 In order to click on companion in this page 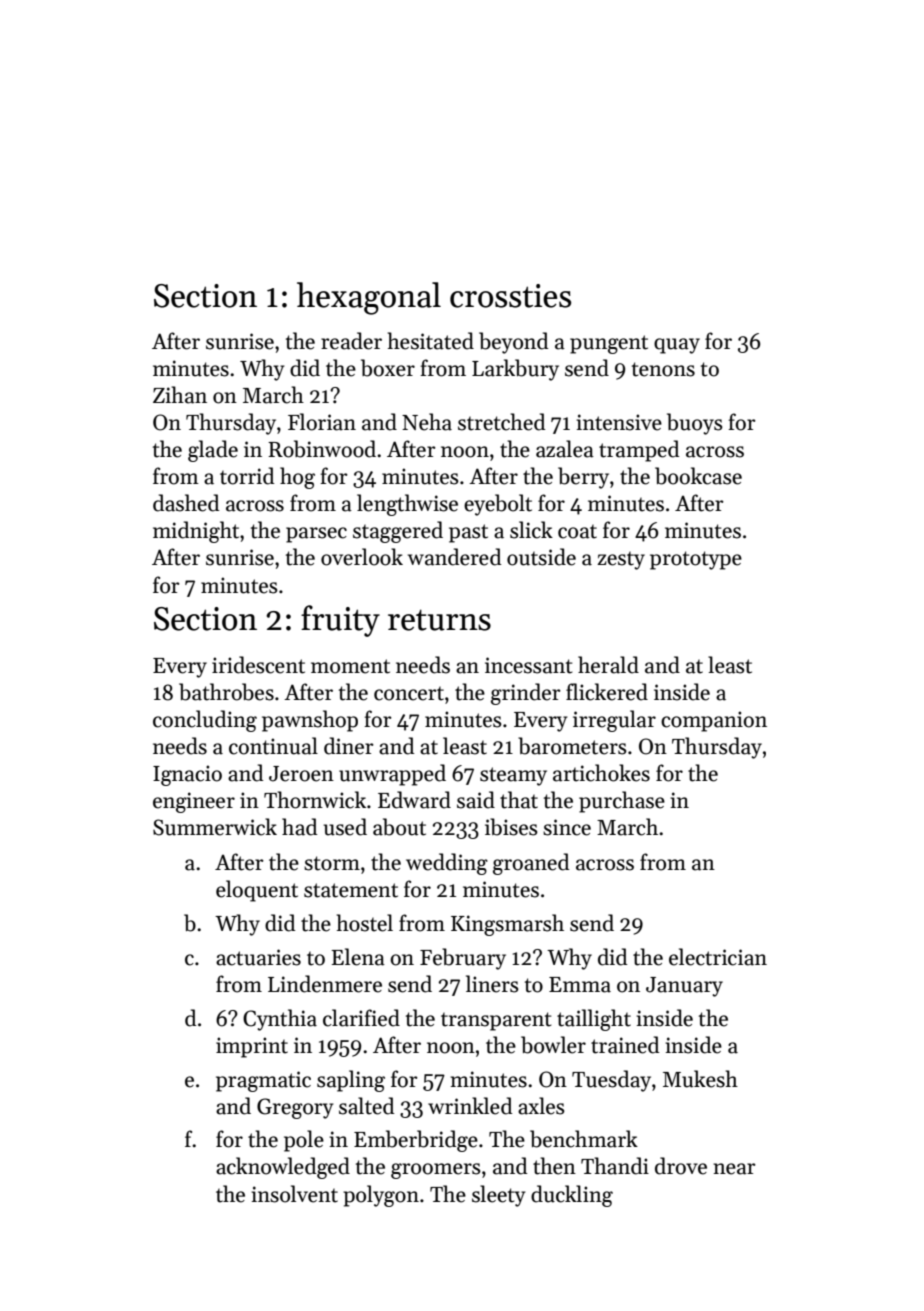, I will do `click(714, 721)`.
